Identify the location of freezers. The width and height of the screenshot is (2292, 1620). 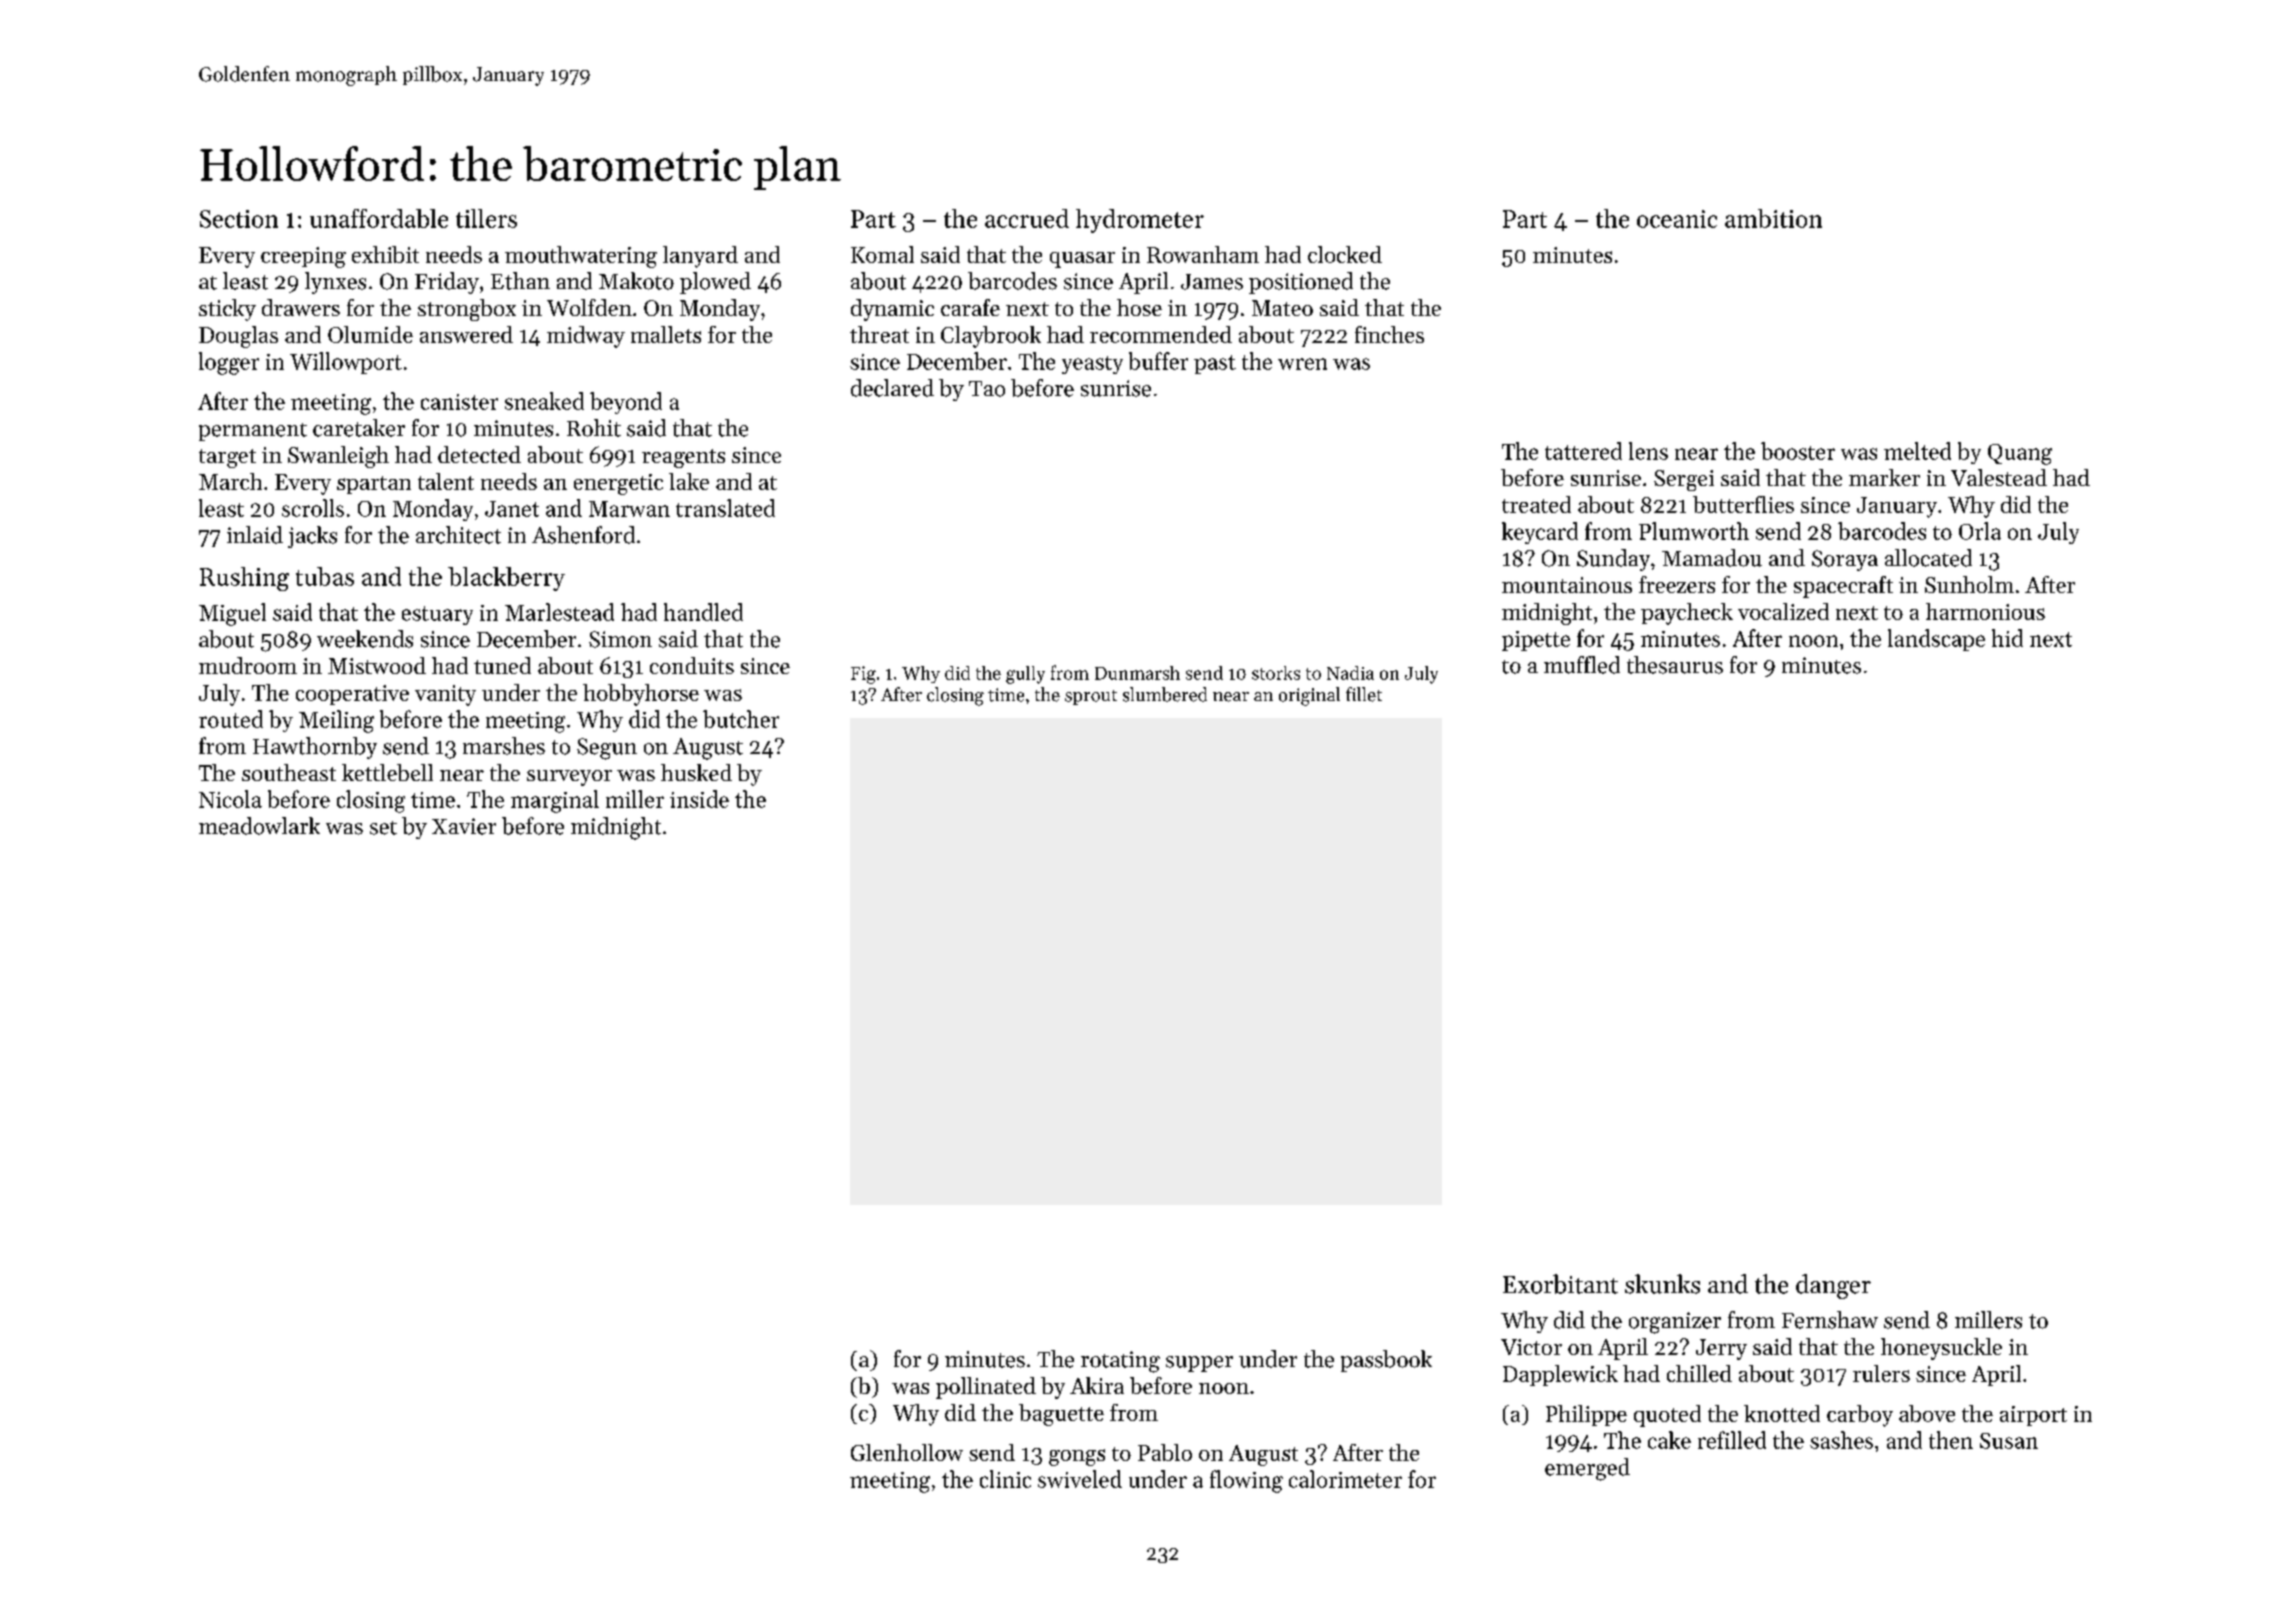
(1677, 584).
